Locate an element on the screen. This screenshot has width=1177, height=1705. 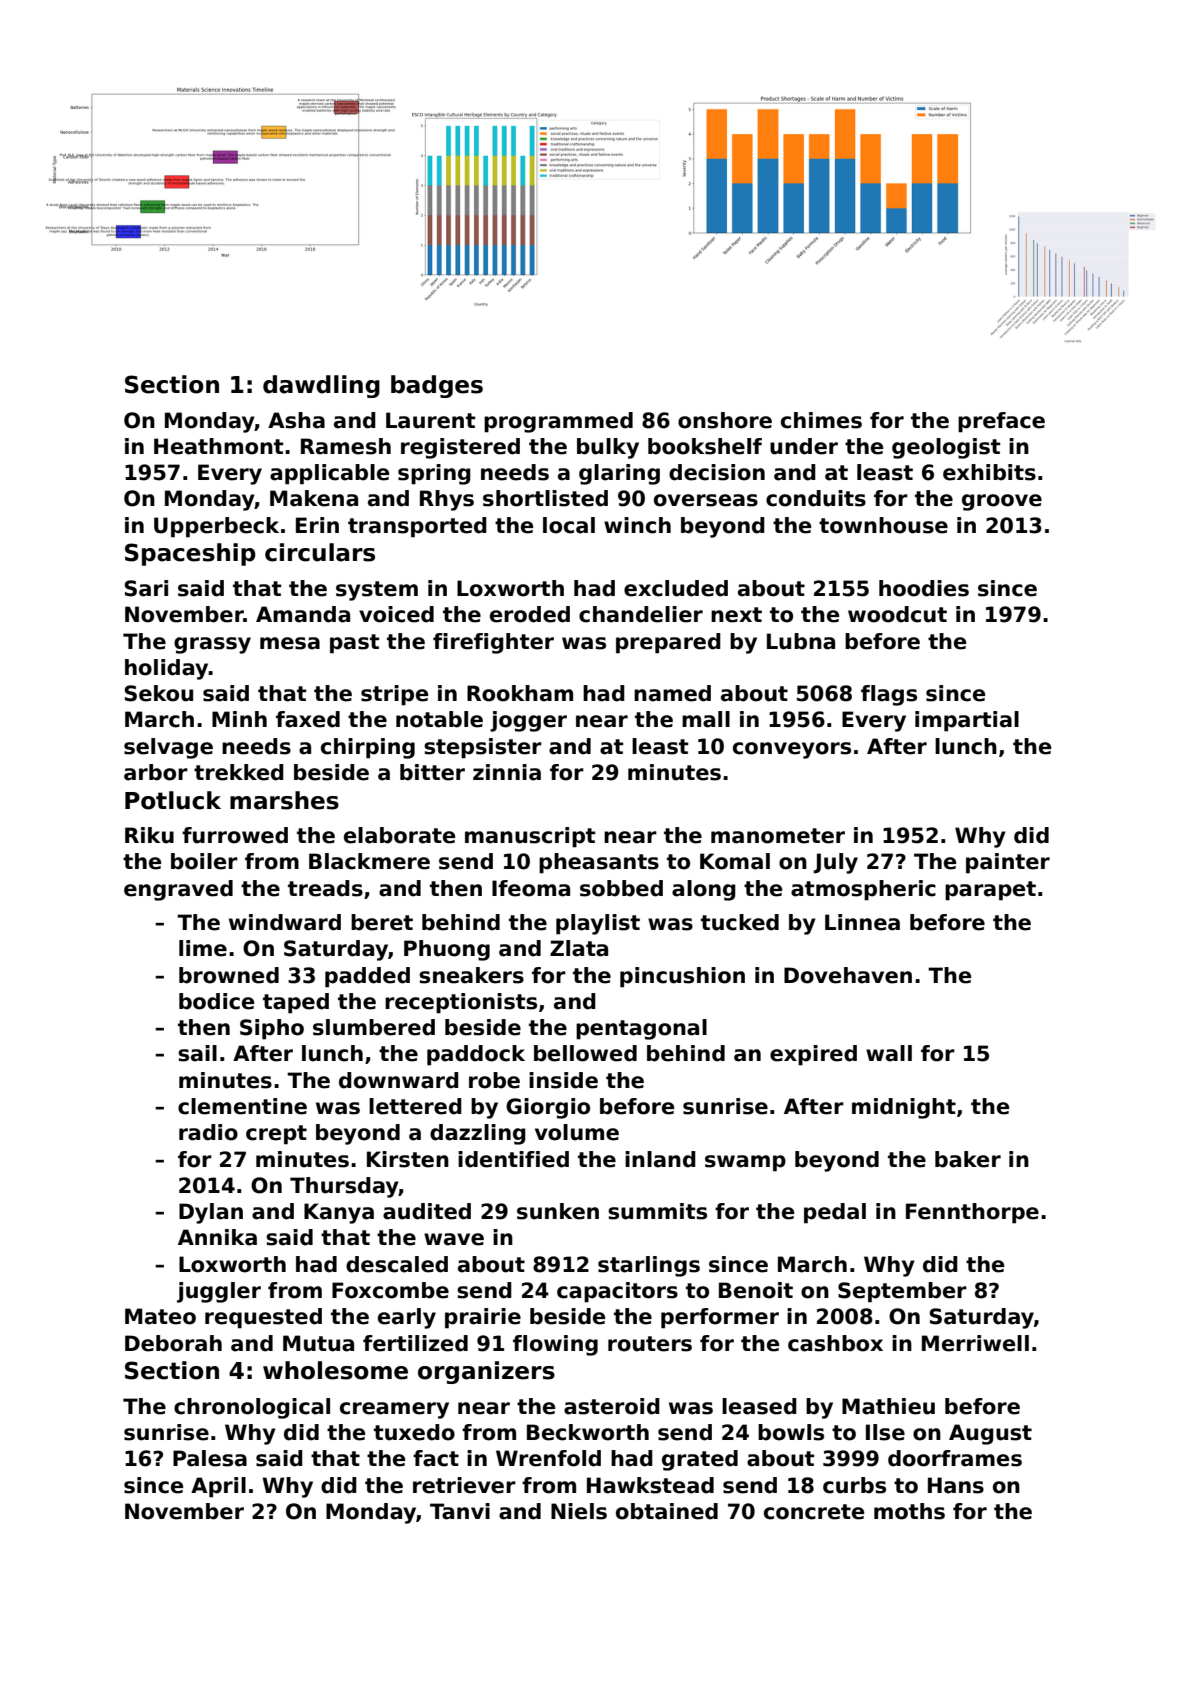
dawdling is located at coordinates (321, 386).
